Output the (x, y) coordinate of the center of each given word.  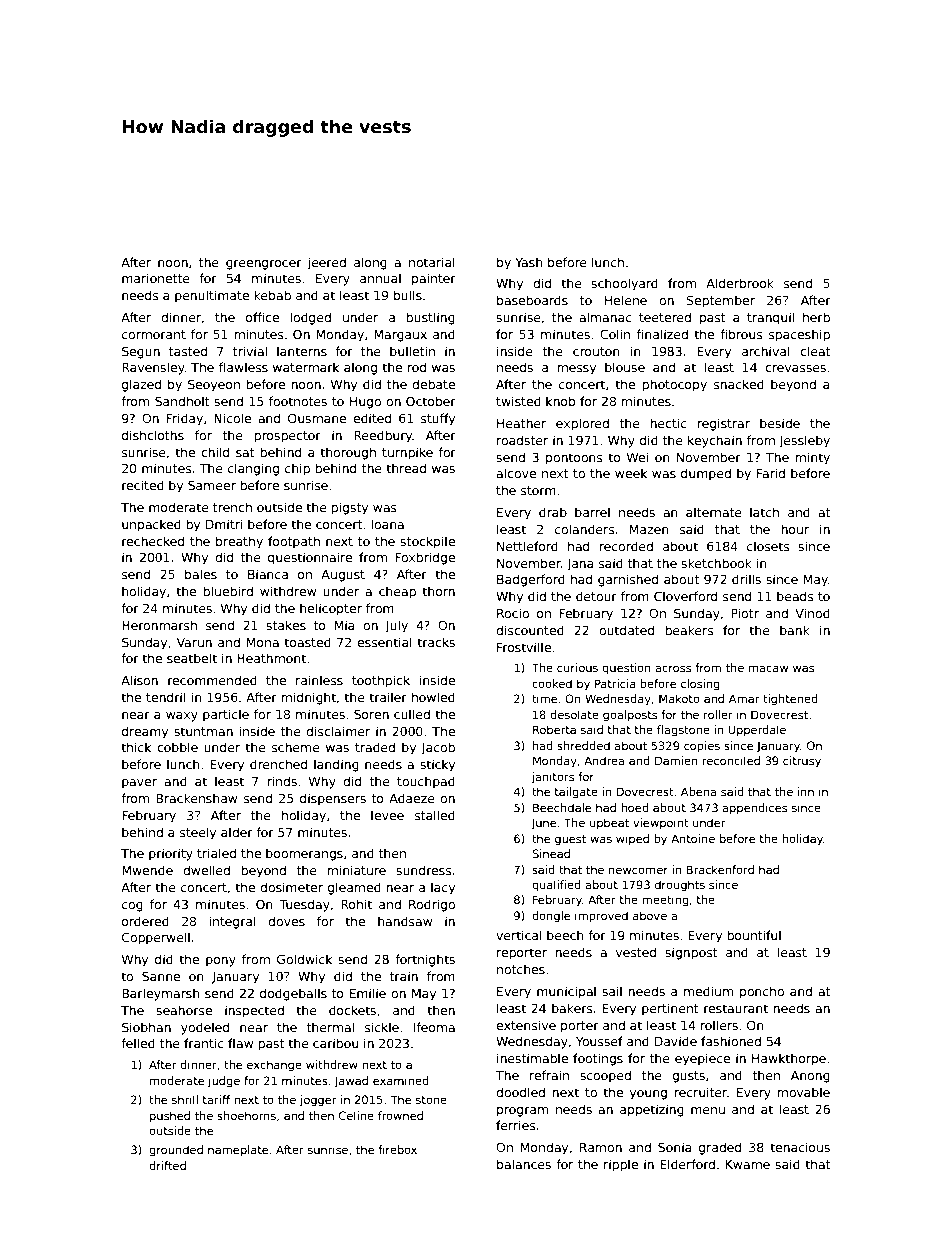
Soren (371, 714)
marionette (156, 278)
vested (636, 952)
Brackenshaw (196, 798)
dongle (551, 917)
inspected (254, 1011)
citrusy (802, 762)
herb (816, 317)
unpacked (151, 525)
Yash (529, 262)
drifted (167, 1165)
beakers (689, 630)
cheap (397, 592)
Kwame (748, 1164)
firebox (397, 1149)
